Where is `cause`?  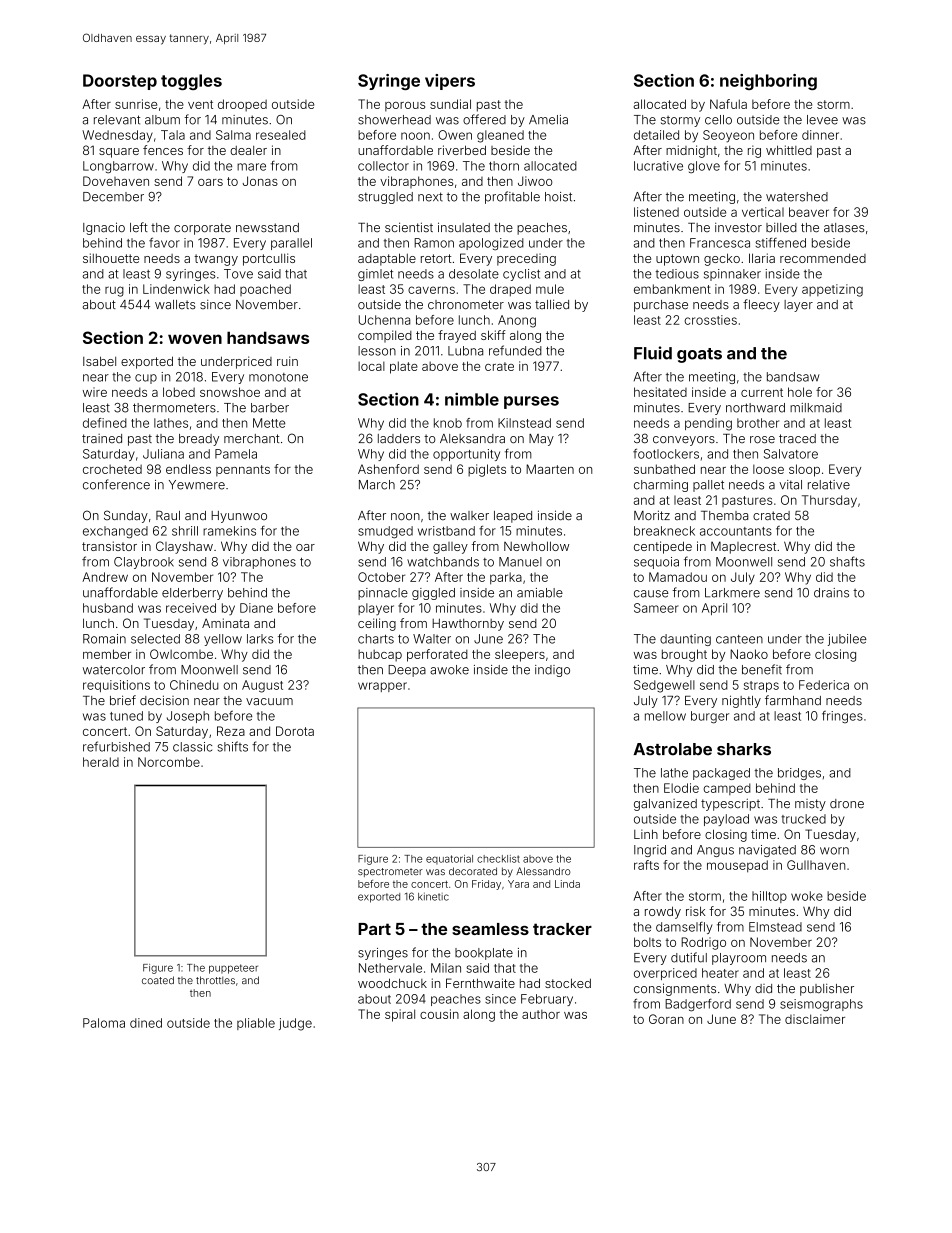 cause is located at coordinates (651, 594).
